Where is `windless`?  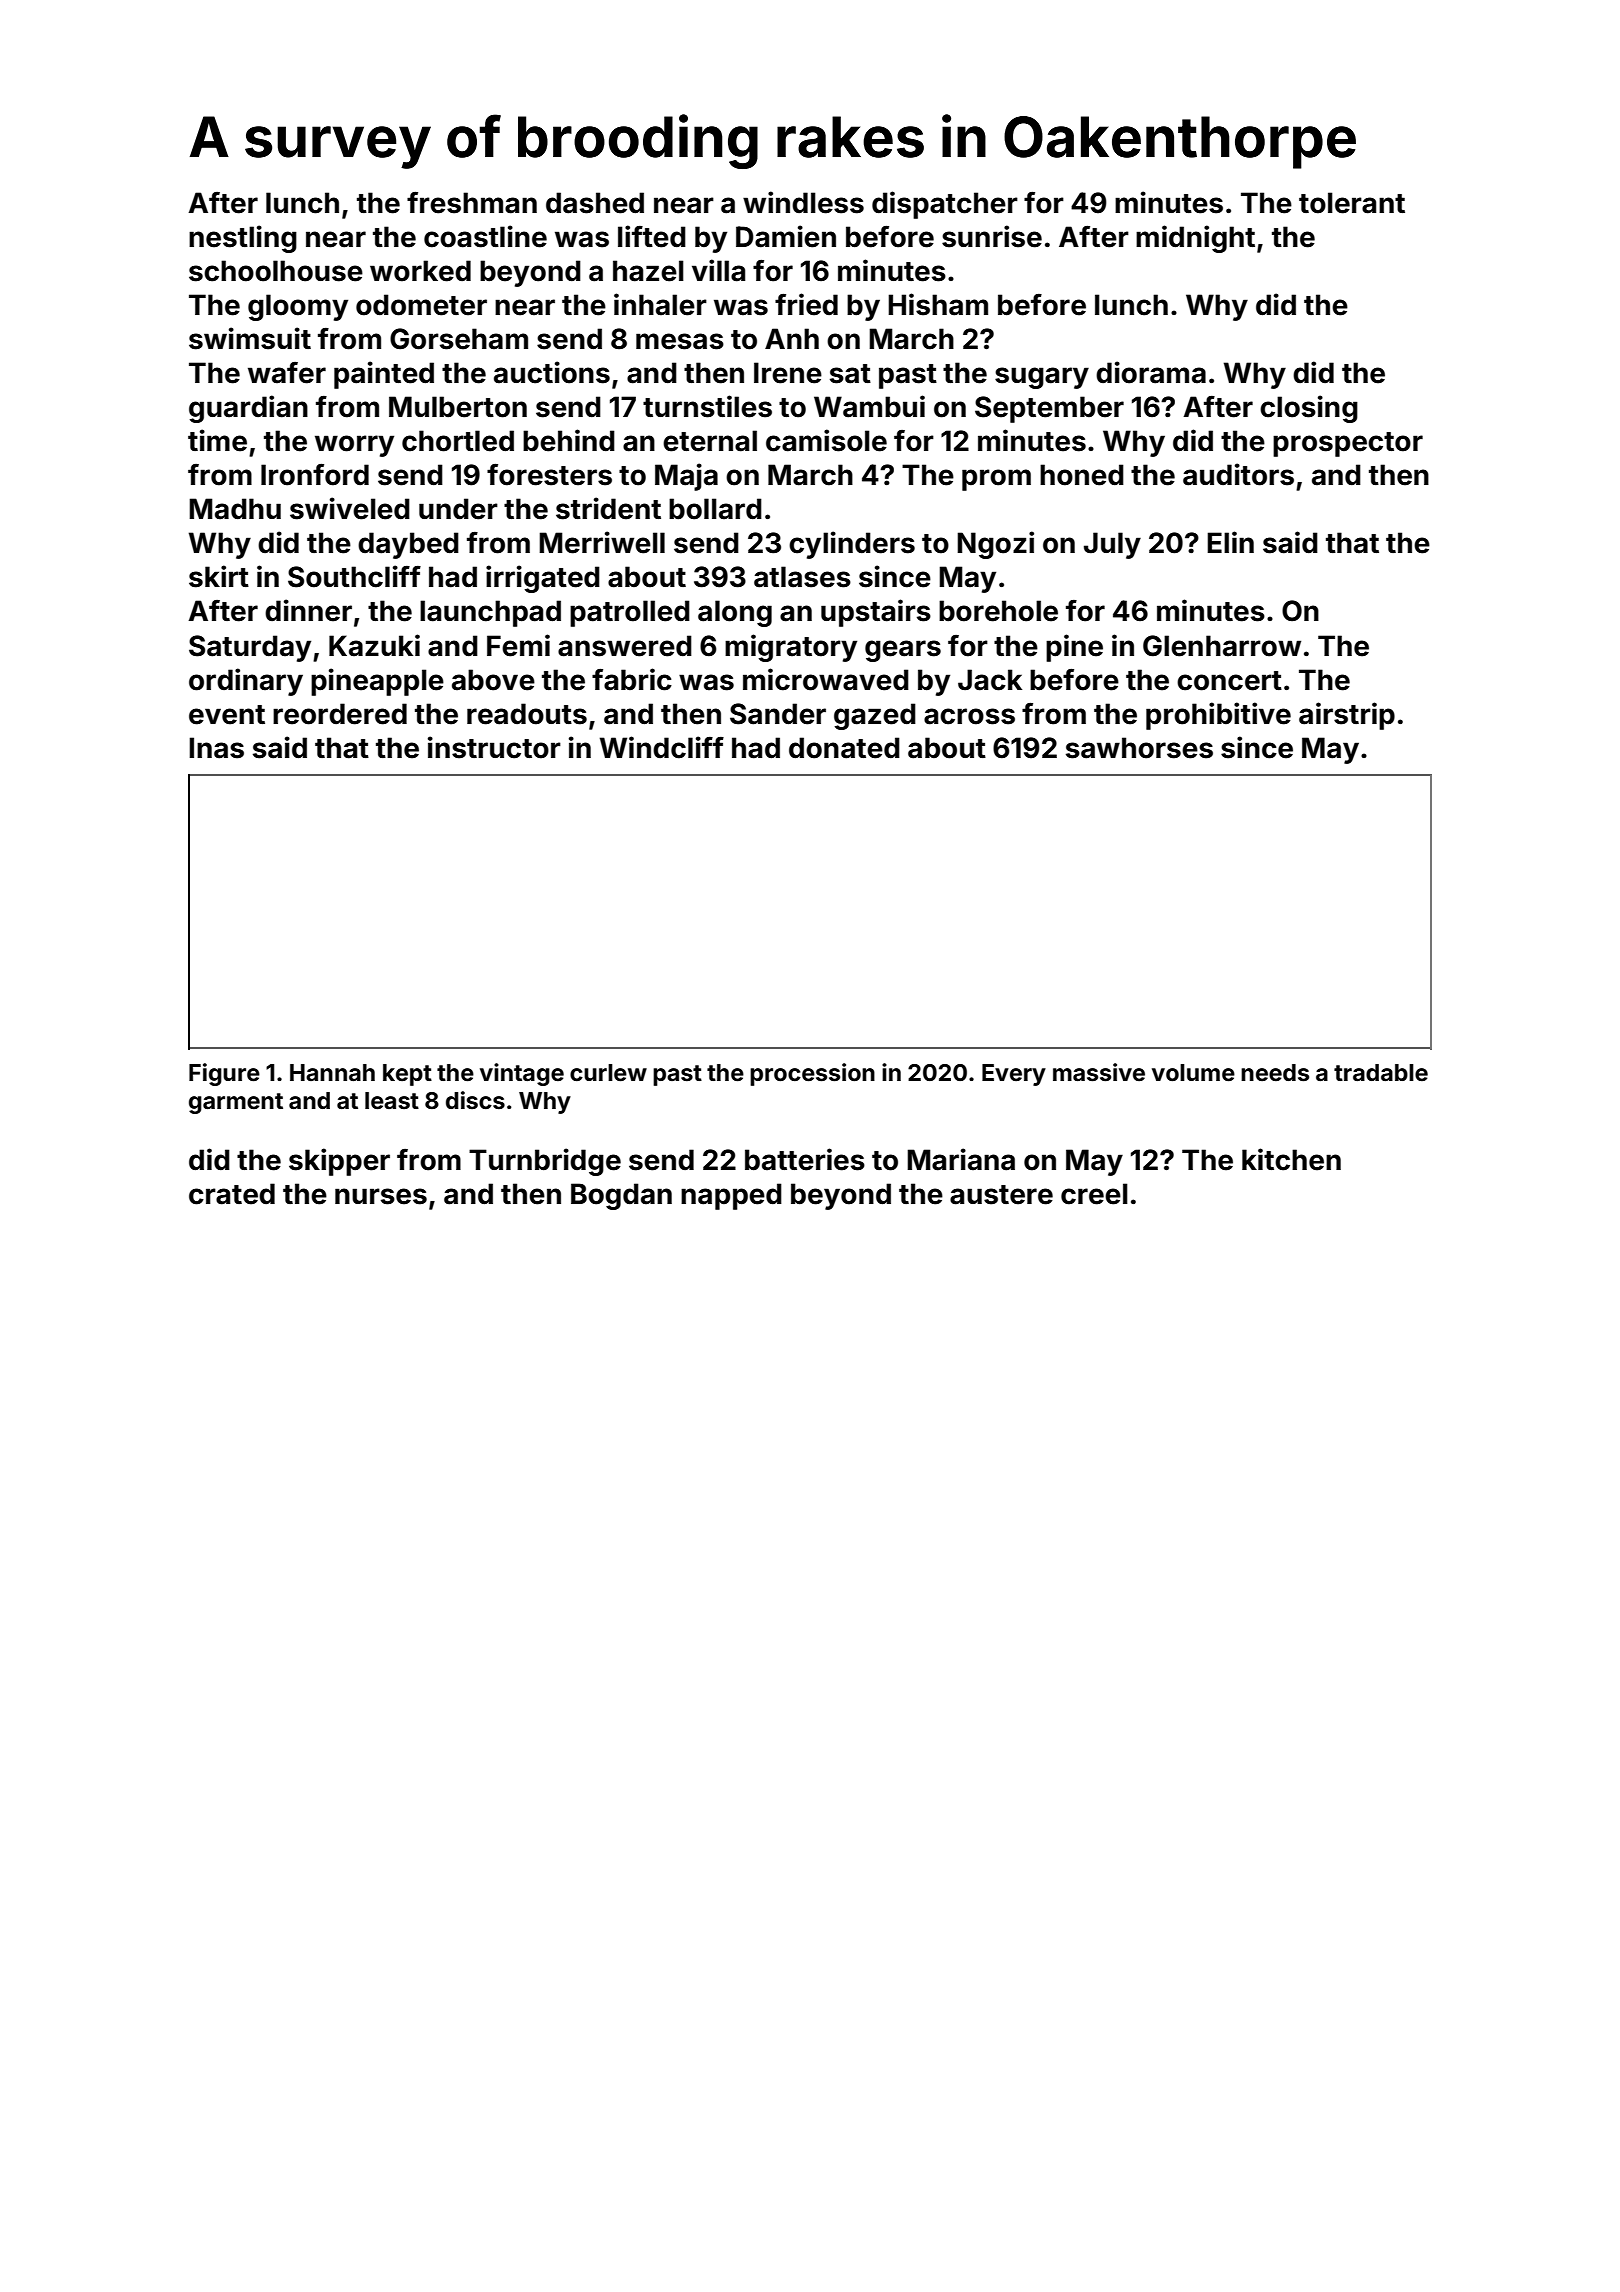 windless is located at coordinates (803, 202).
